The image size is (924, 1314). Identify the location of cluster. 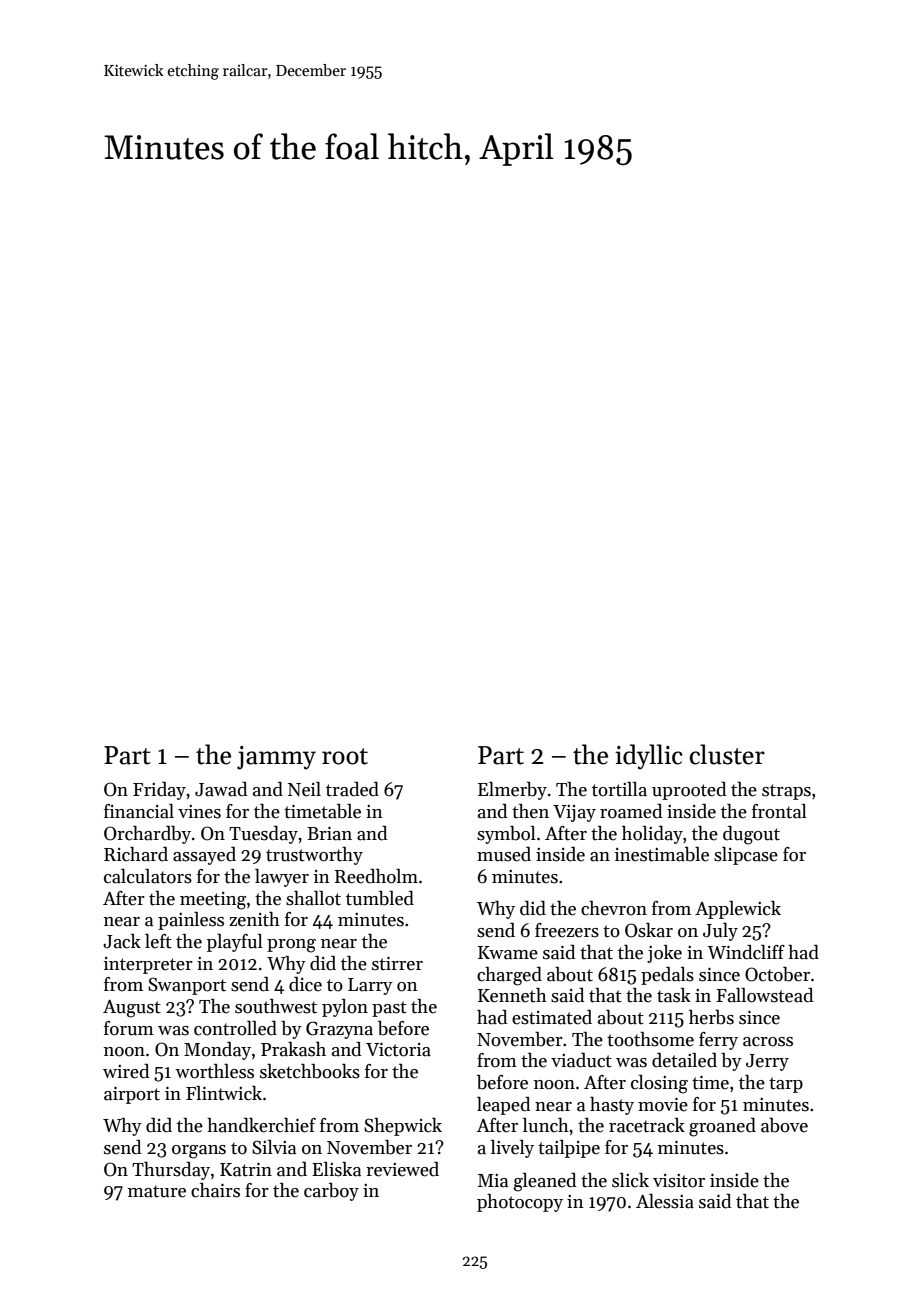
(727, 754).
